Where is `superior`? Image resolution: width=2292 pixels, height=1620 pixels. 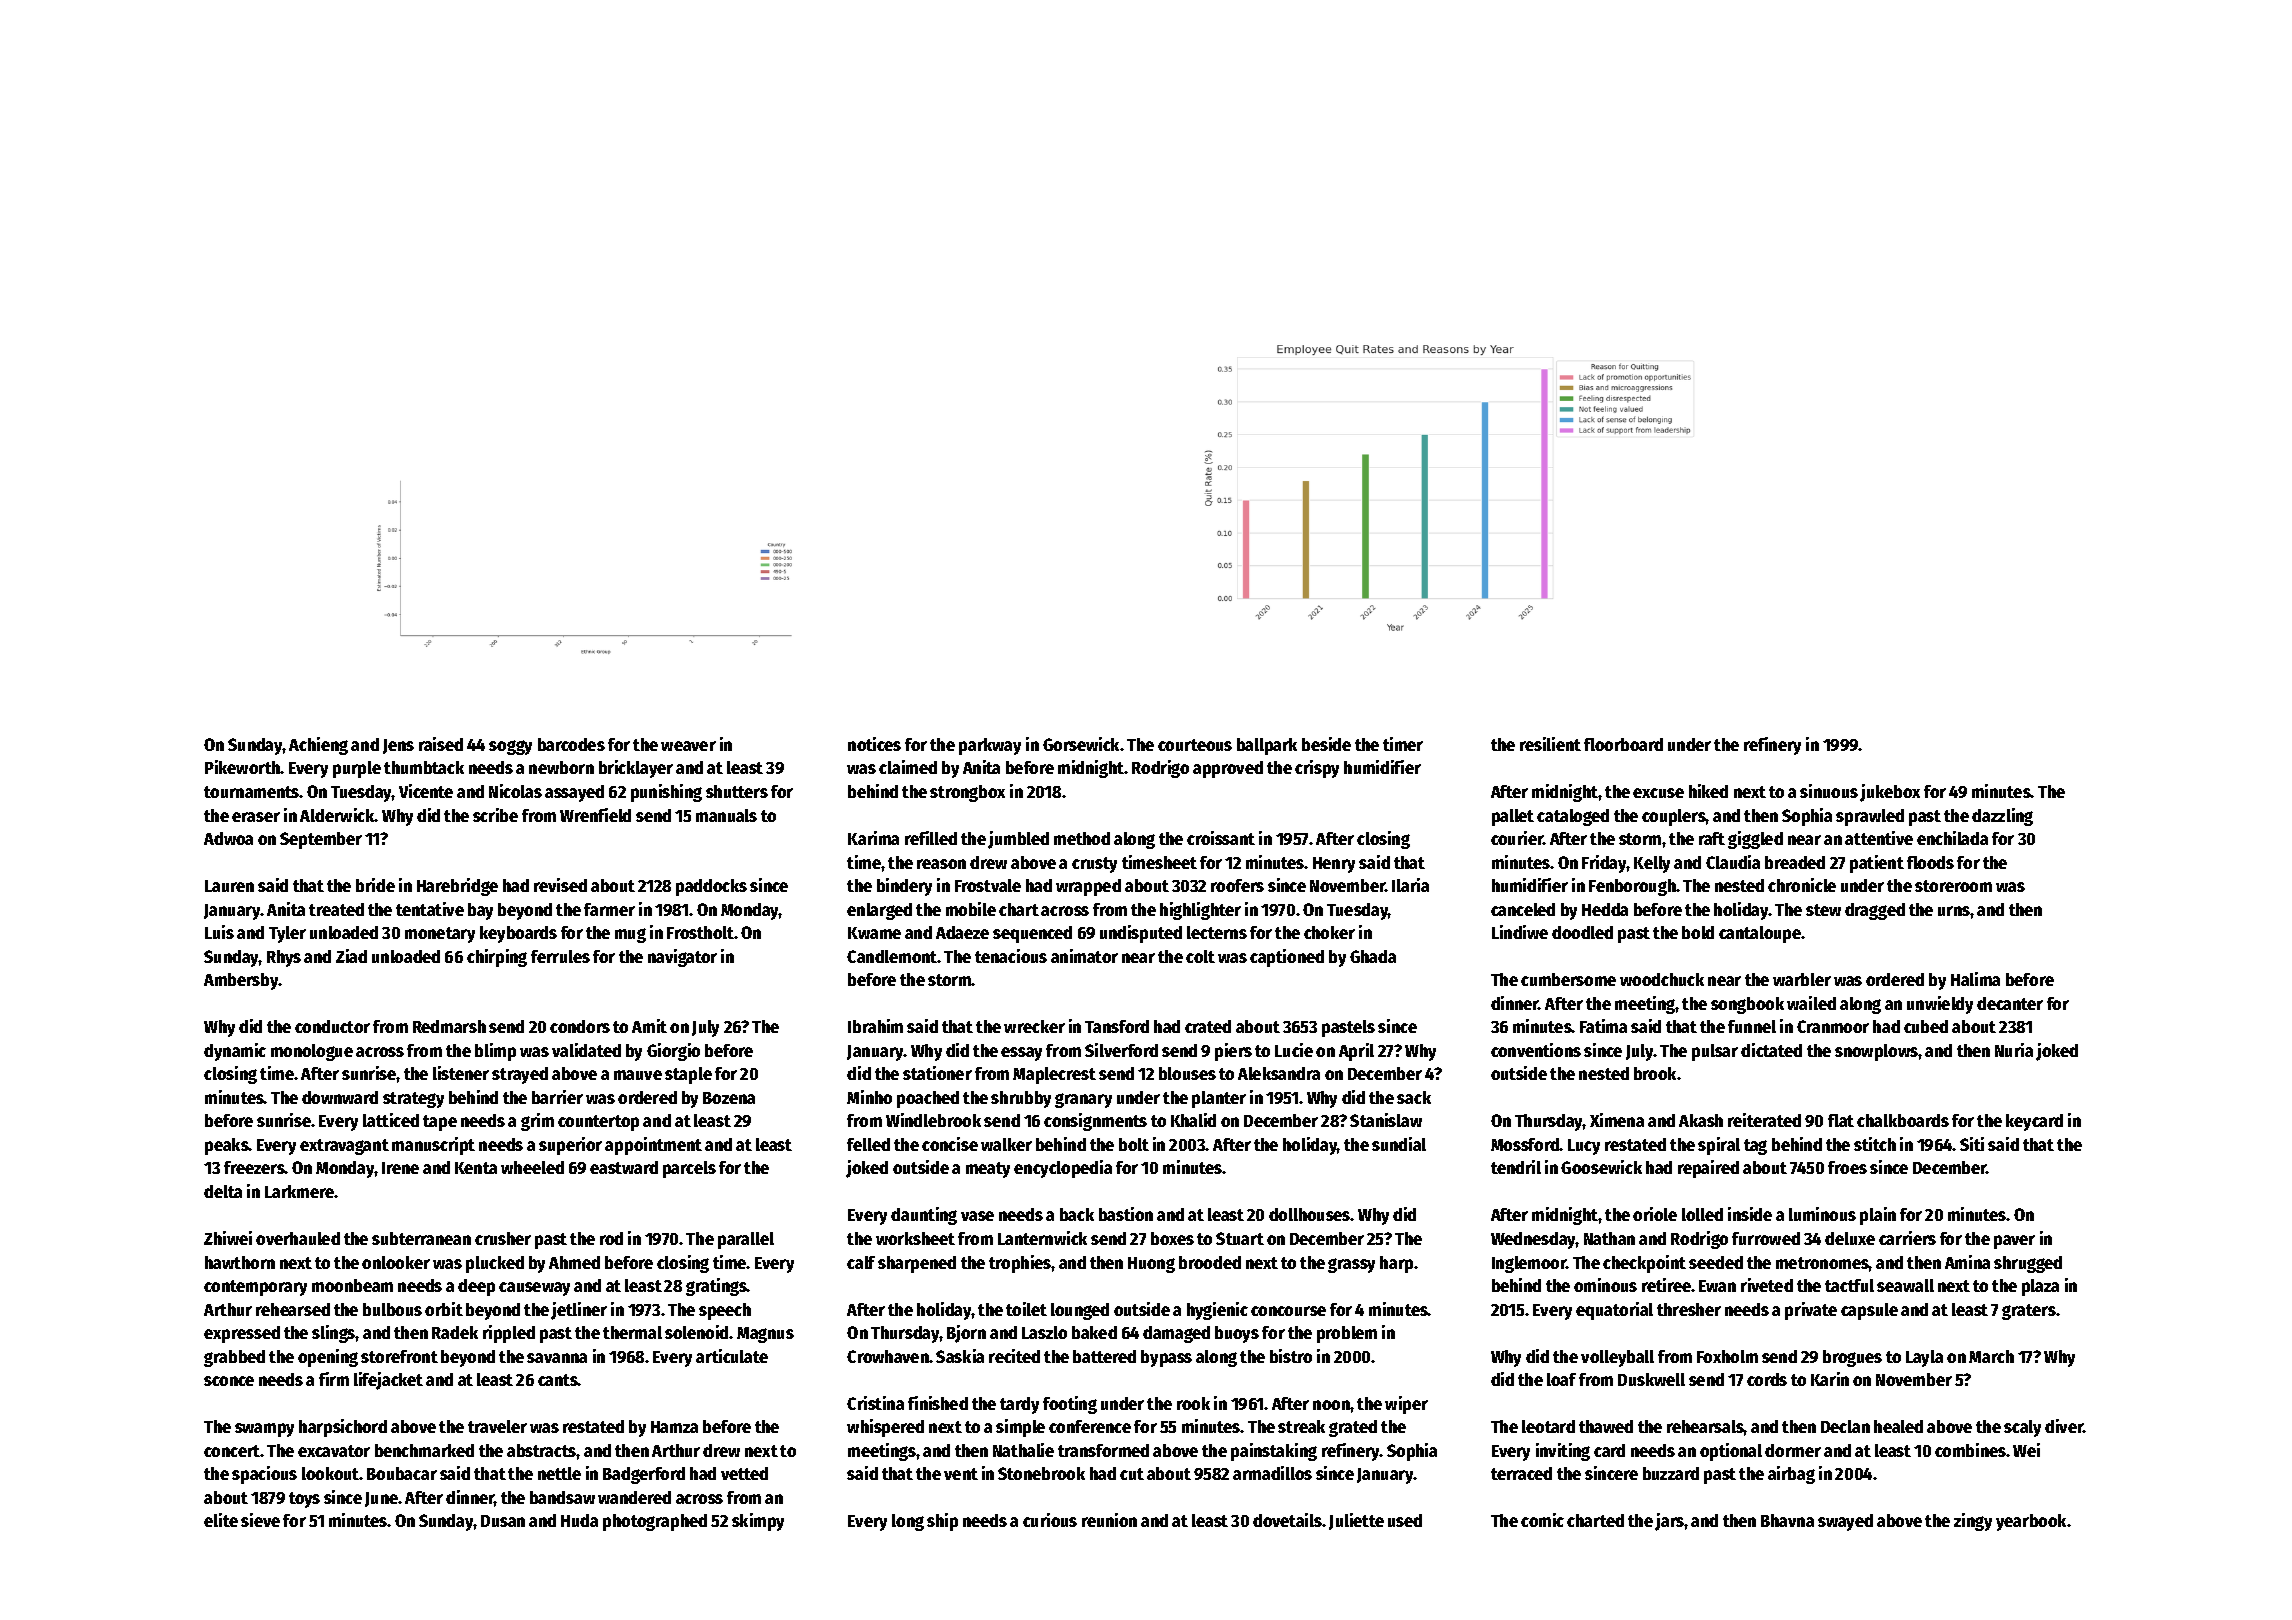 superior is located at coordinates (570, 1146).
